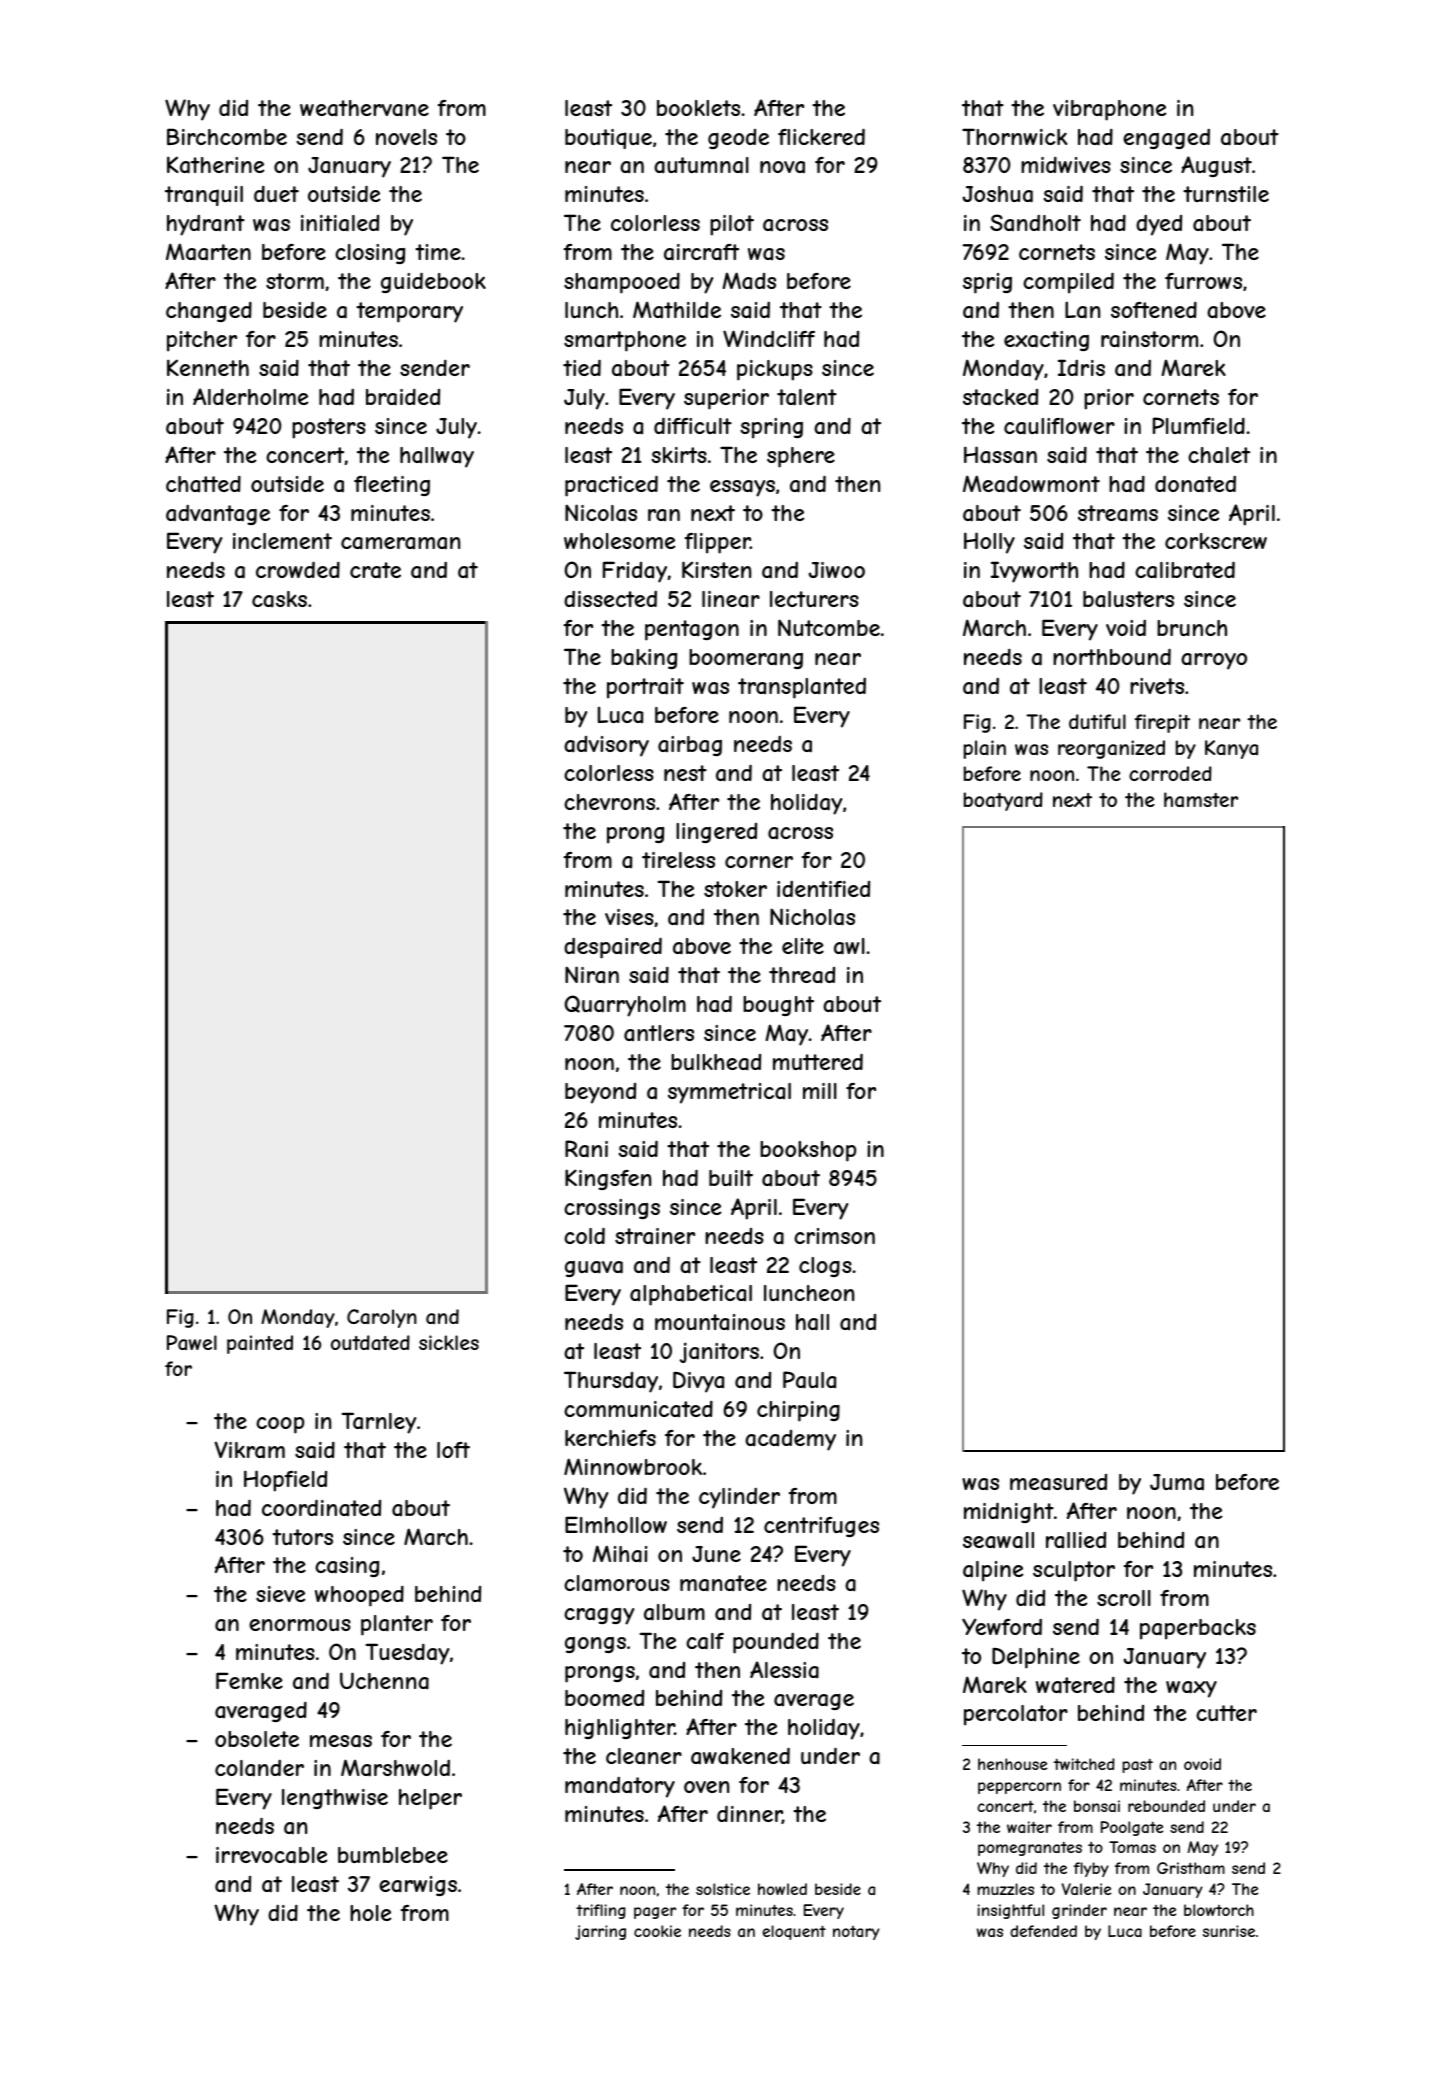 This page has width=1450, height=2100. I want to click on arroyo, so click(1214, 661).
